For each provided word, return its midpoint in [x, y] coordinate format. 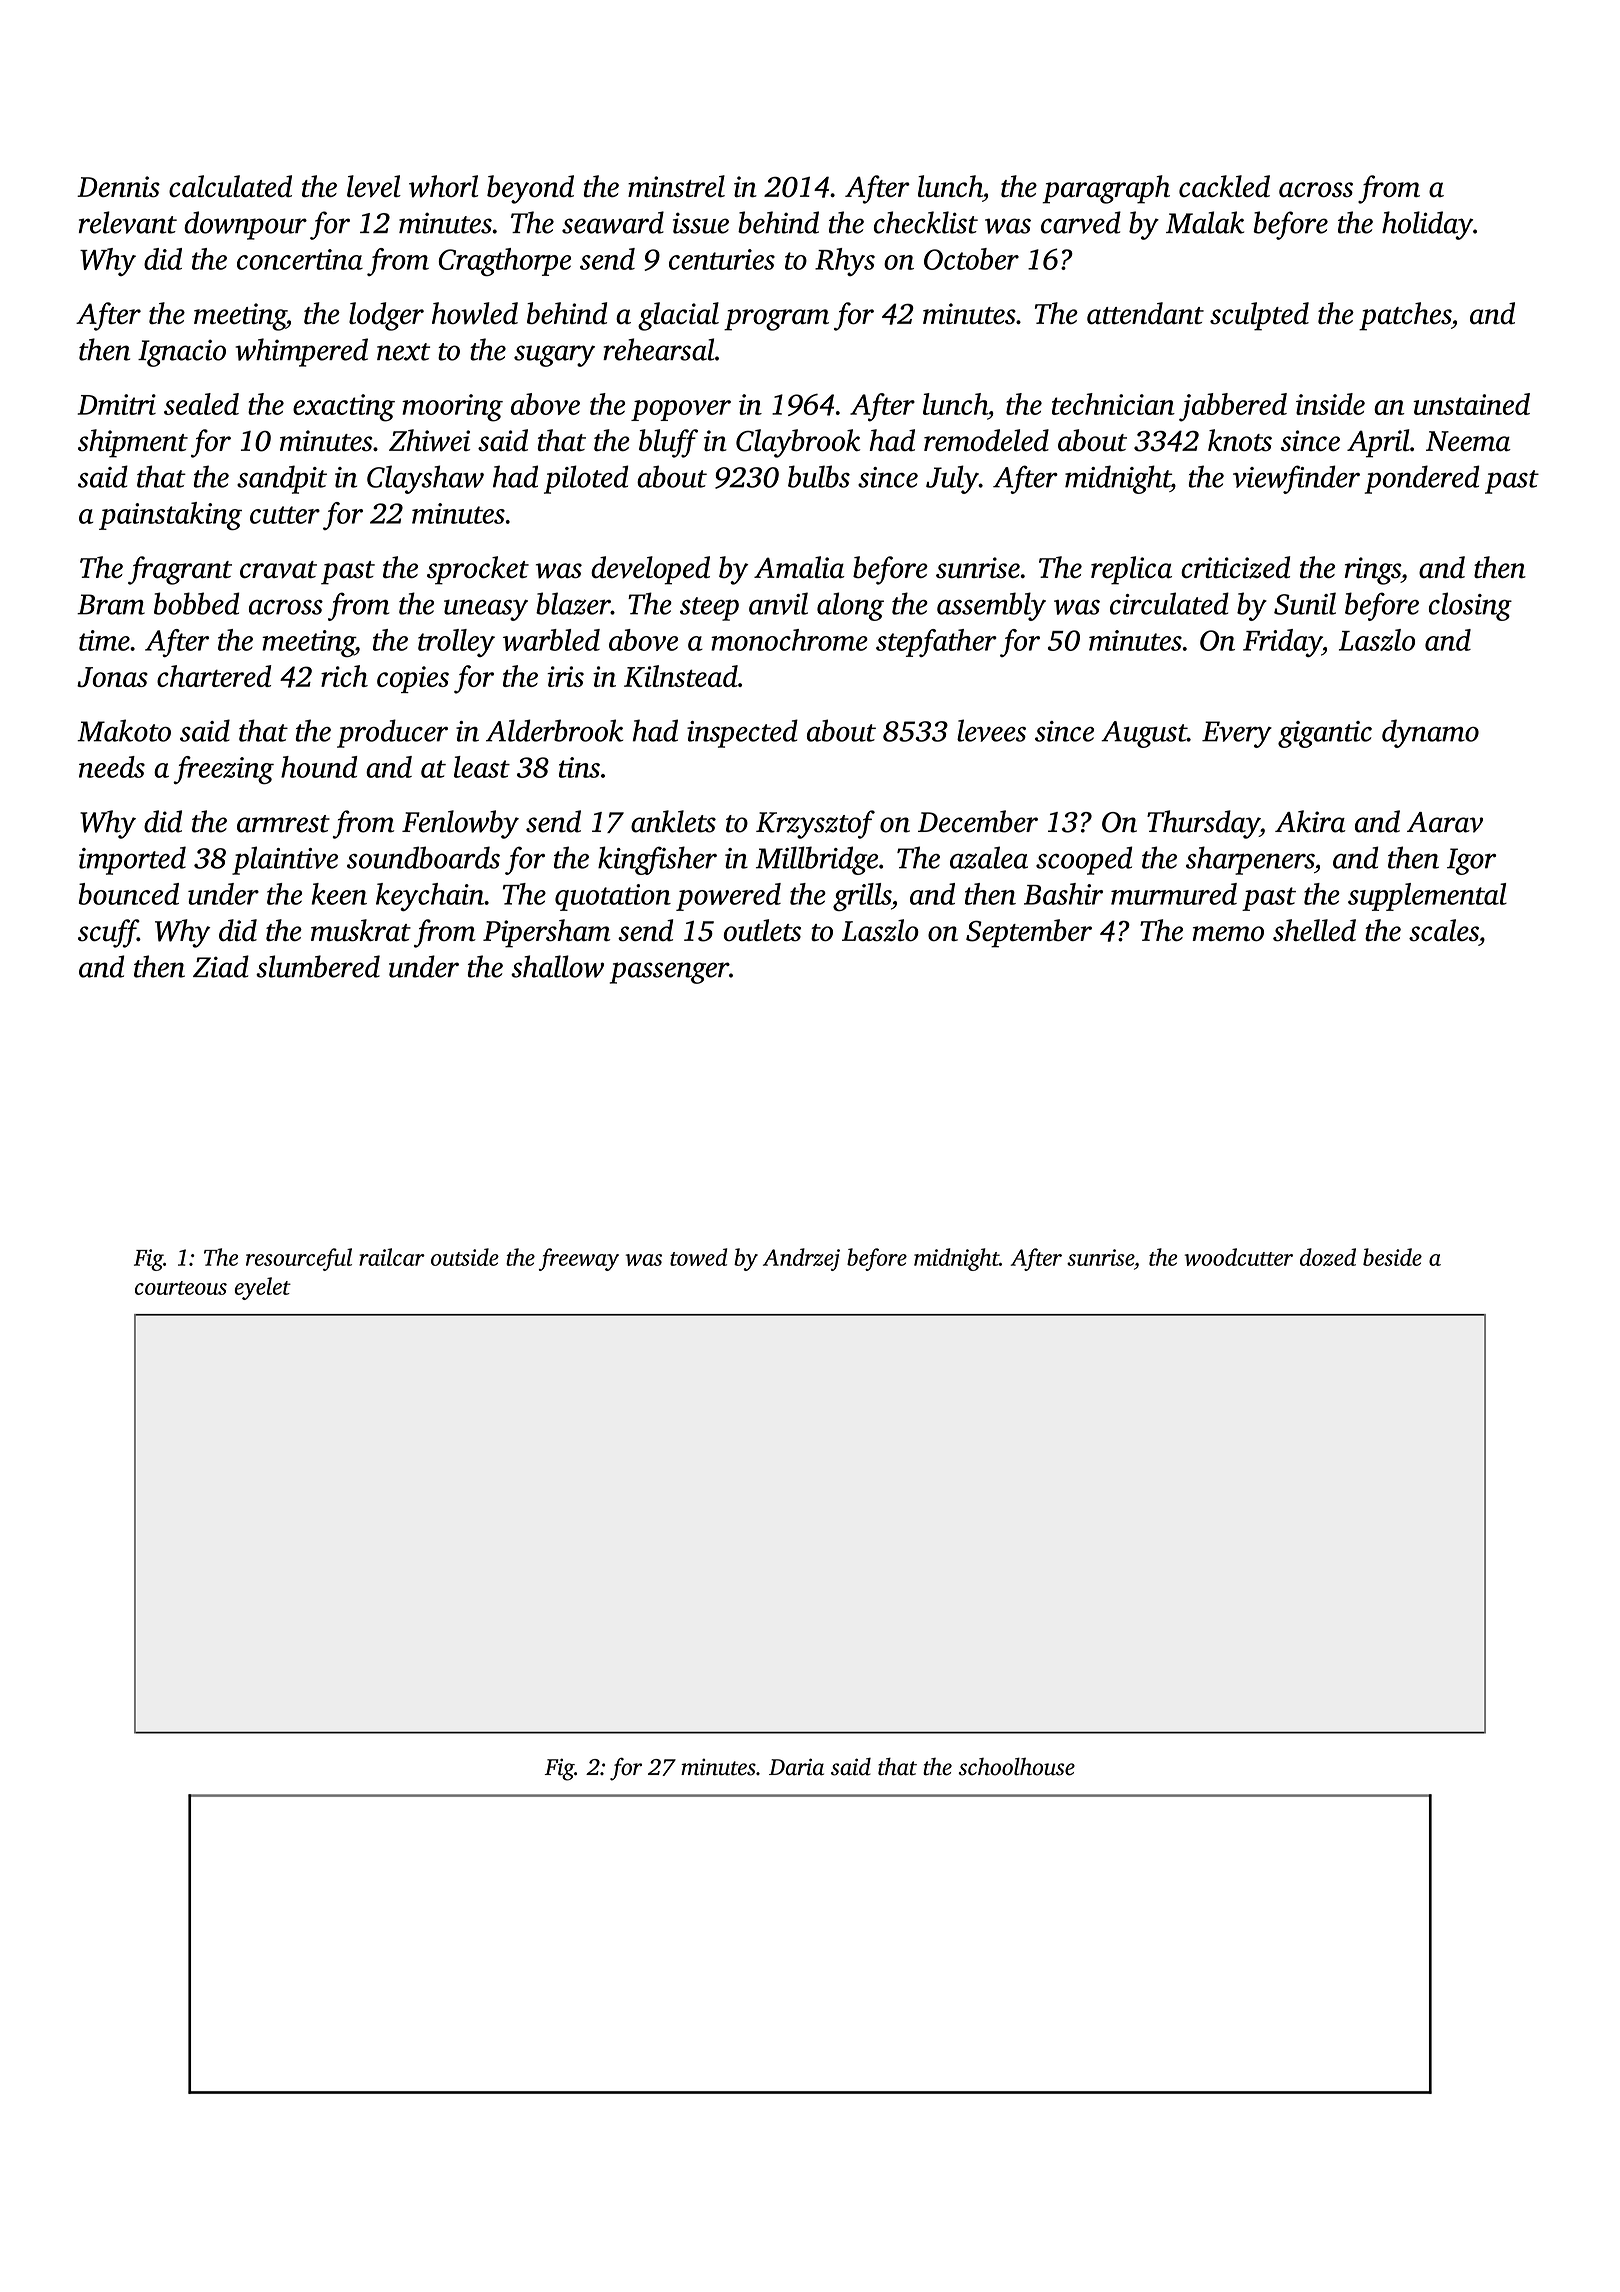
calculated [230, 186]
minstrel [676, 186]
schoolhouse [1016, 1766]
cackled [1224, 186]
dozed [1328, 1257]
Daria [796, 1767]
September [1029, 933]
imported [132, 860]
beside [1392, 1257]
